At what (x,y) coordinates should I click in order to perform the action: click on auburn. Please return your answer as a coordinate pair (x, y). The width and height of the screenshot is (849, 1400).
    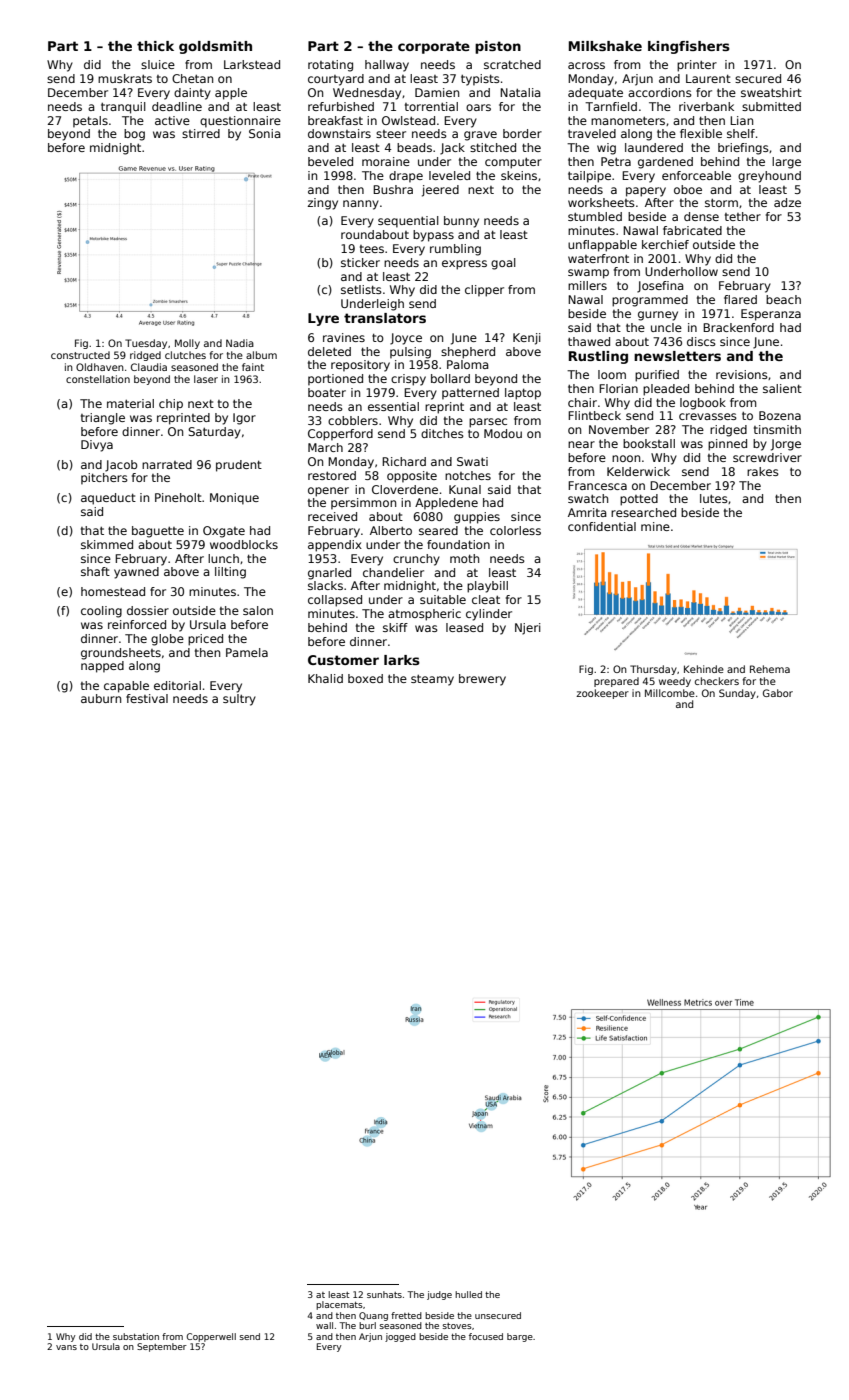
    Looking at the image, I should click on (101, 698).
